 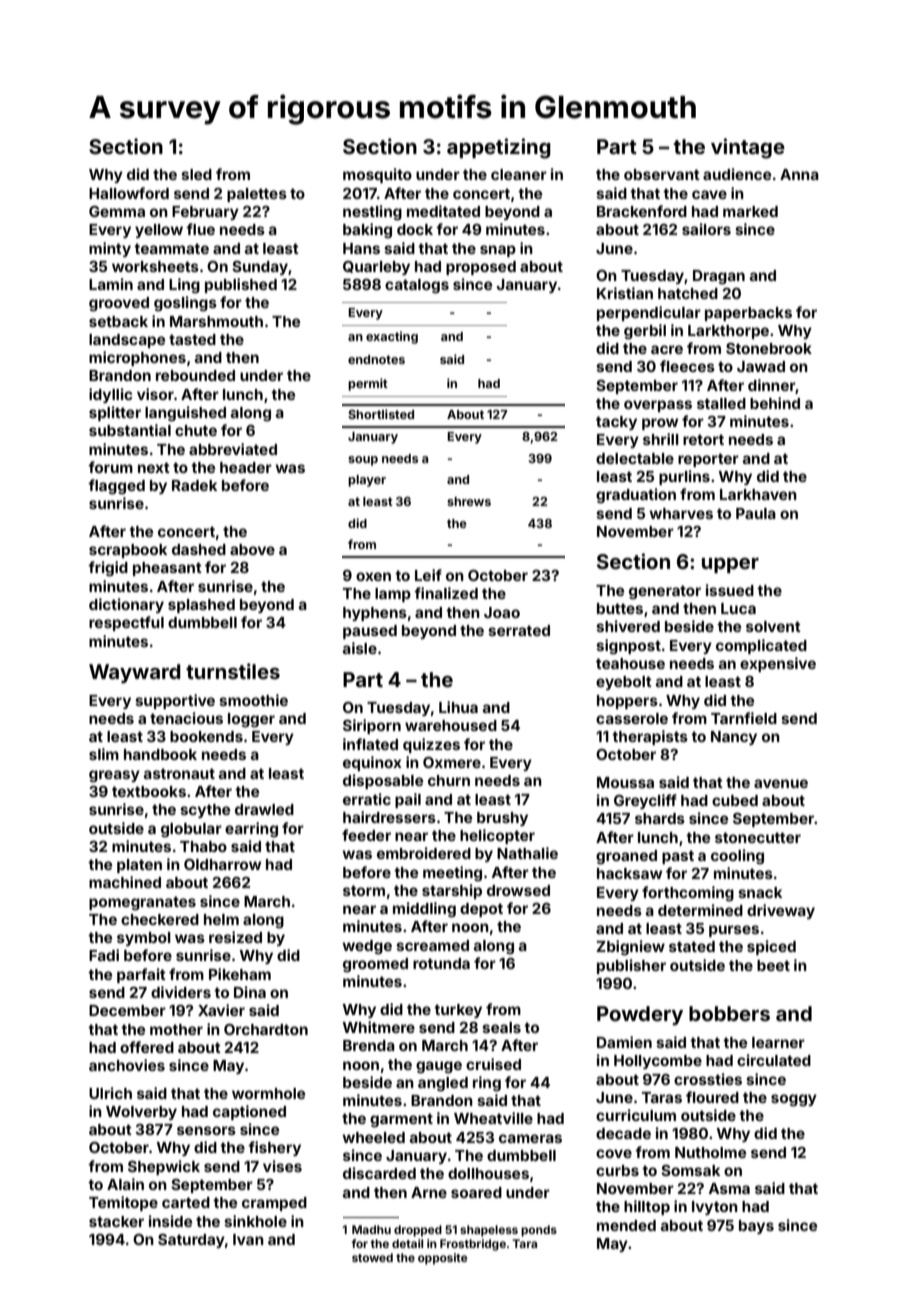 What do you see at coordinates (248, 1239) in the document?
I see `Ivan` at bounding box center [248, 1239].
